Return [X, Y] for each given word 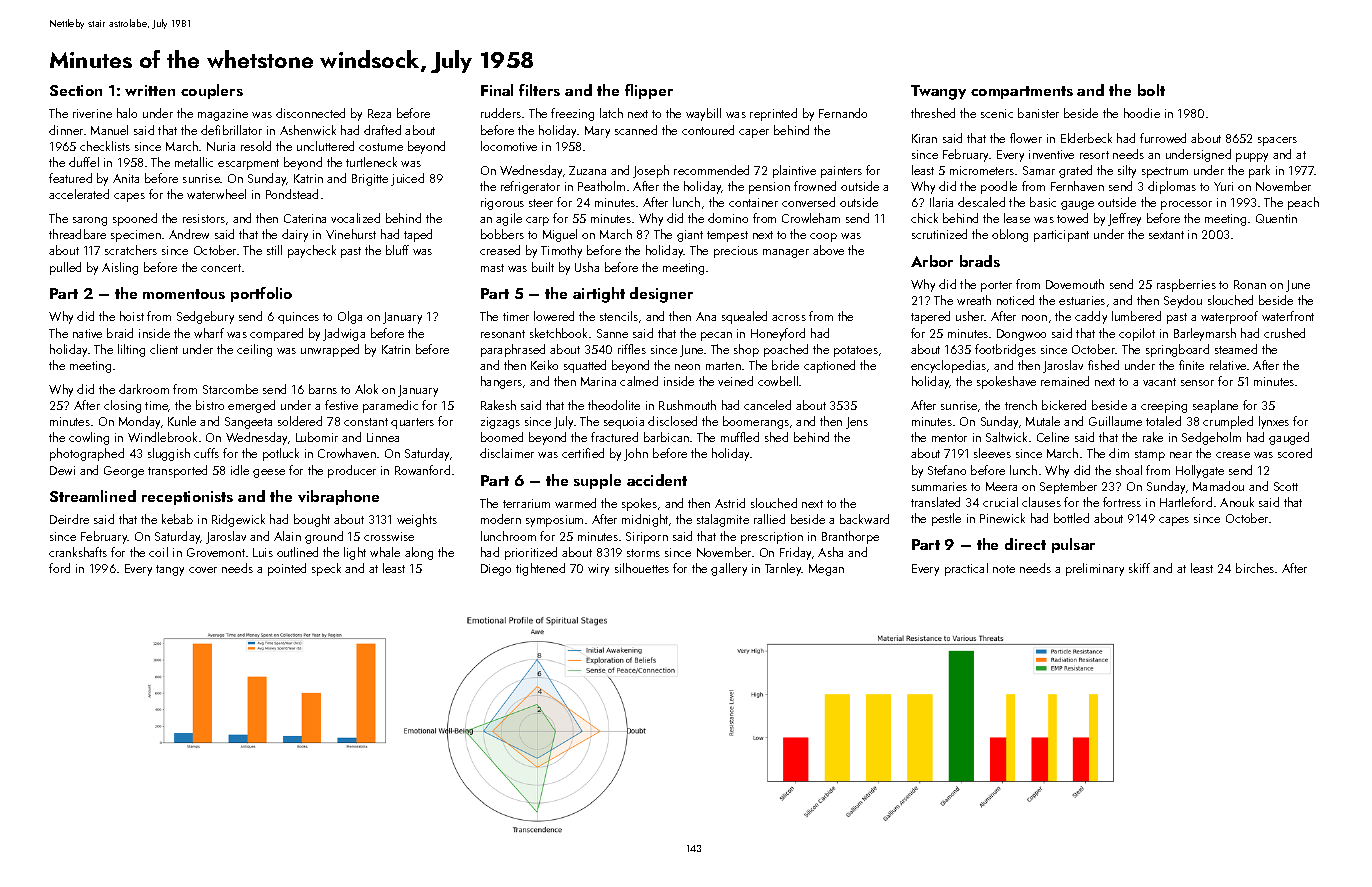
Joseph [651, 171]
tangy [170, 570]
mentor [949, 438]
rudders [501, 113]
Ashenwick [308, 130]
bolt [1151, 90]
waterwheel [216, 194]
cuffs [206, 453]
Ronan [1250, 284]
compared [276, 334]
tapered [930, 317]
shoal [1129, 470]
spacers [1277, 141]
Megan [826, 570]
